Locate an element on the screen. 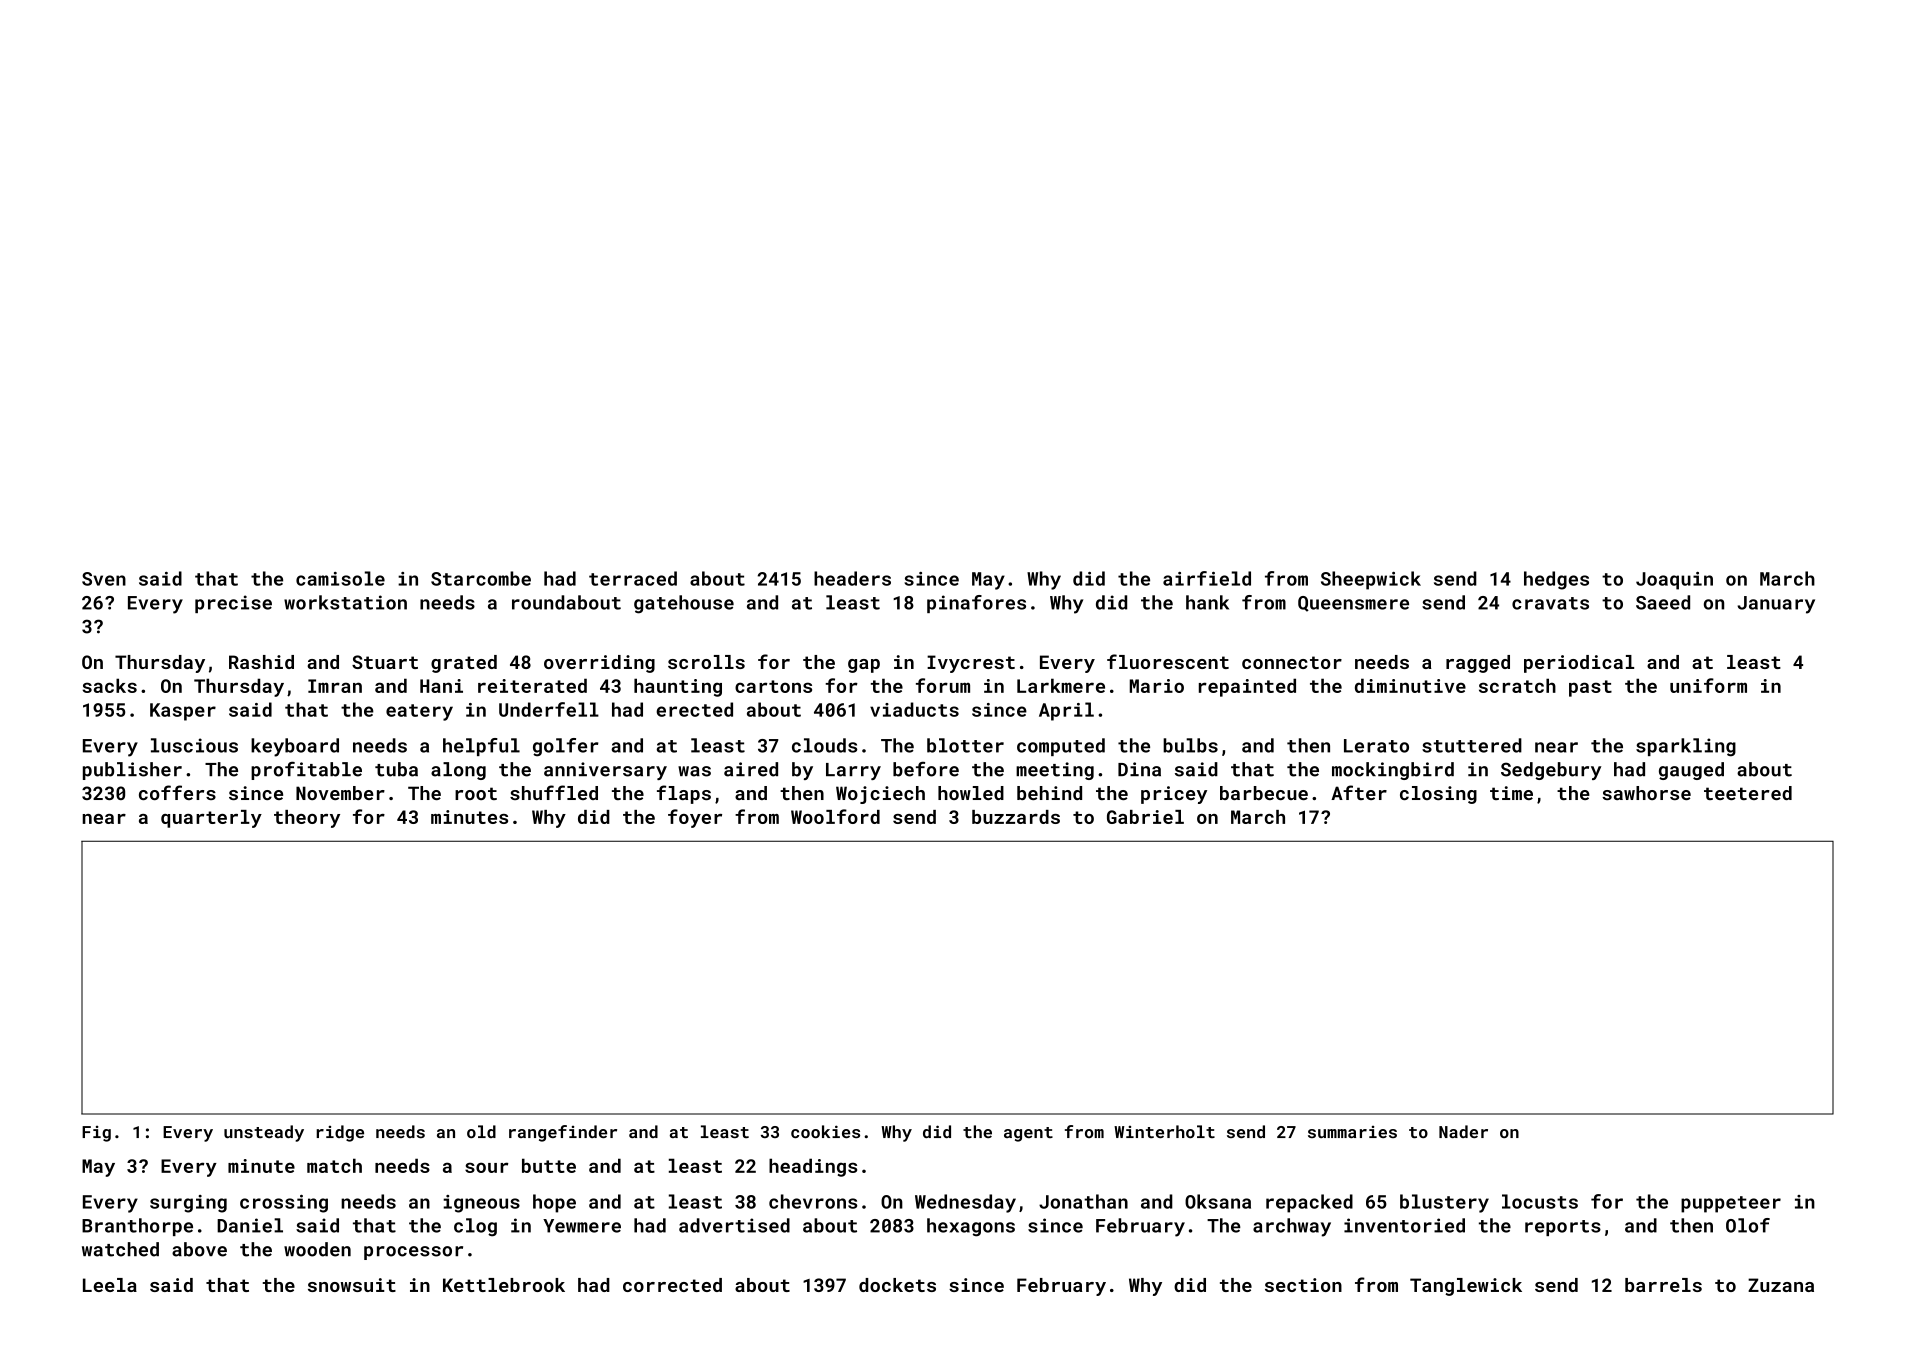 This screenshot has height=1354, width=1915. Winterholt is located at coordinates (1164, 1131).
